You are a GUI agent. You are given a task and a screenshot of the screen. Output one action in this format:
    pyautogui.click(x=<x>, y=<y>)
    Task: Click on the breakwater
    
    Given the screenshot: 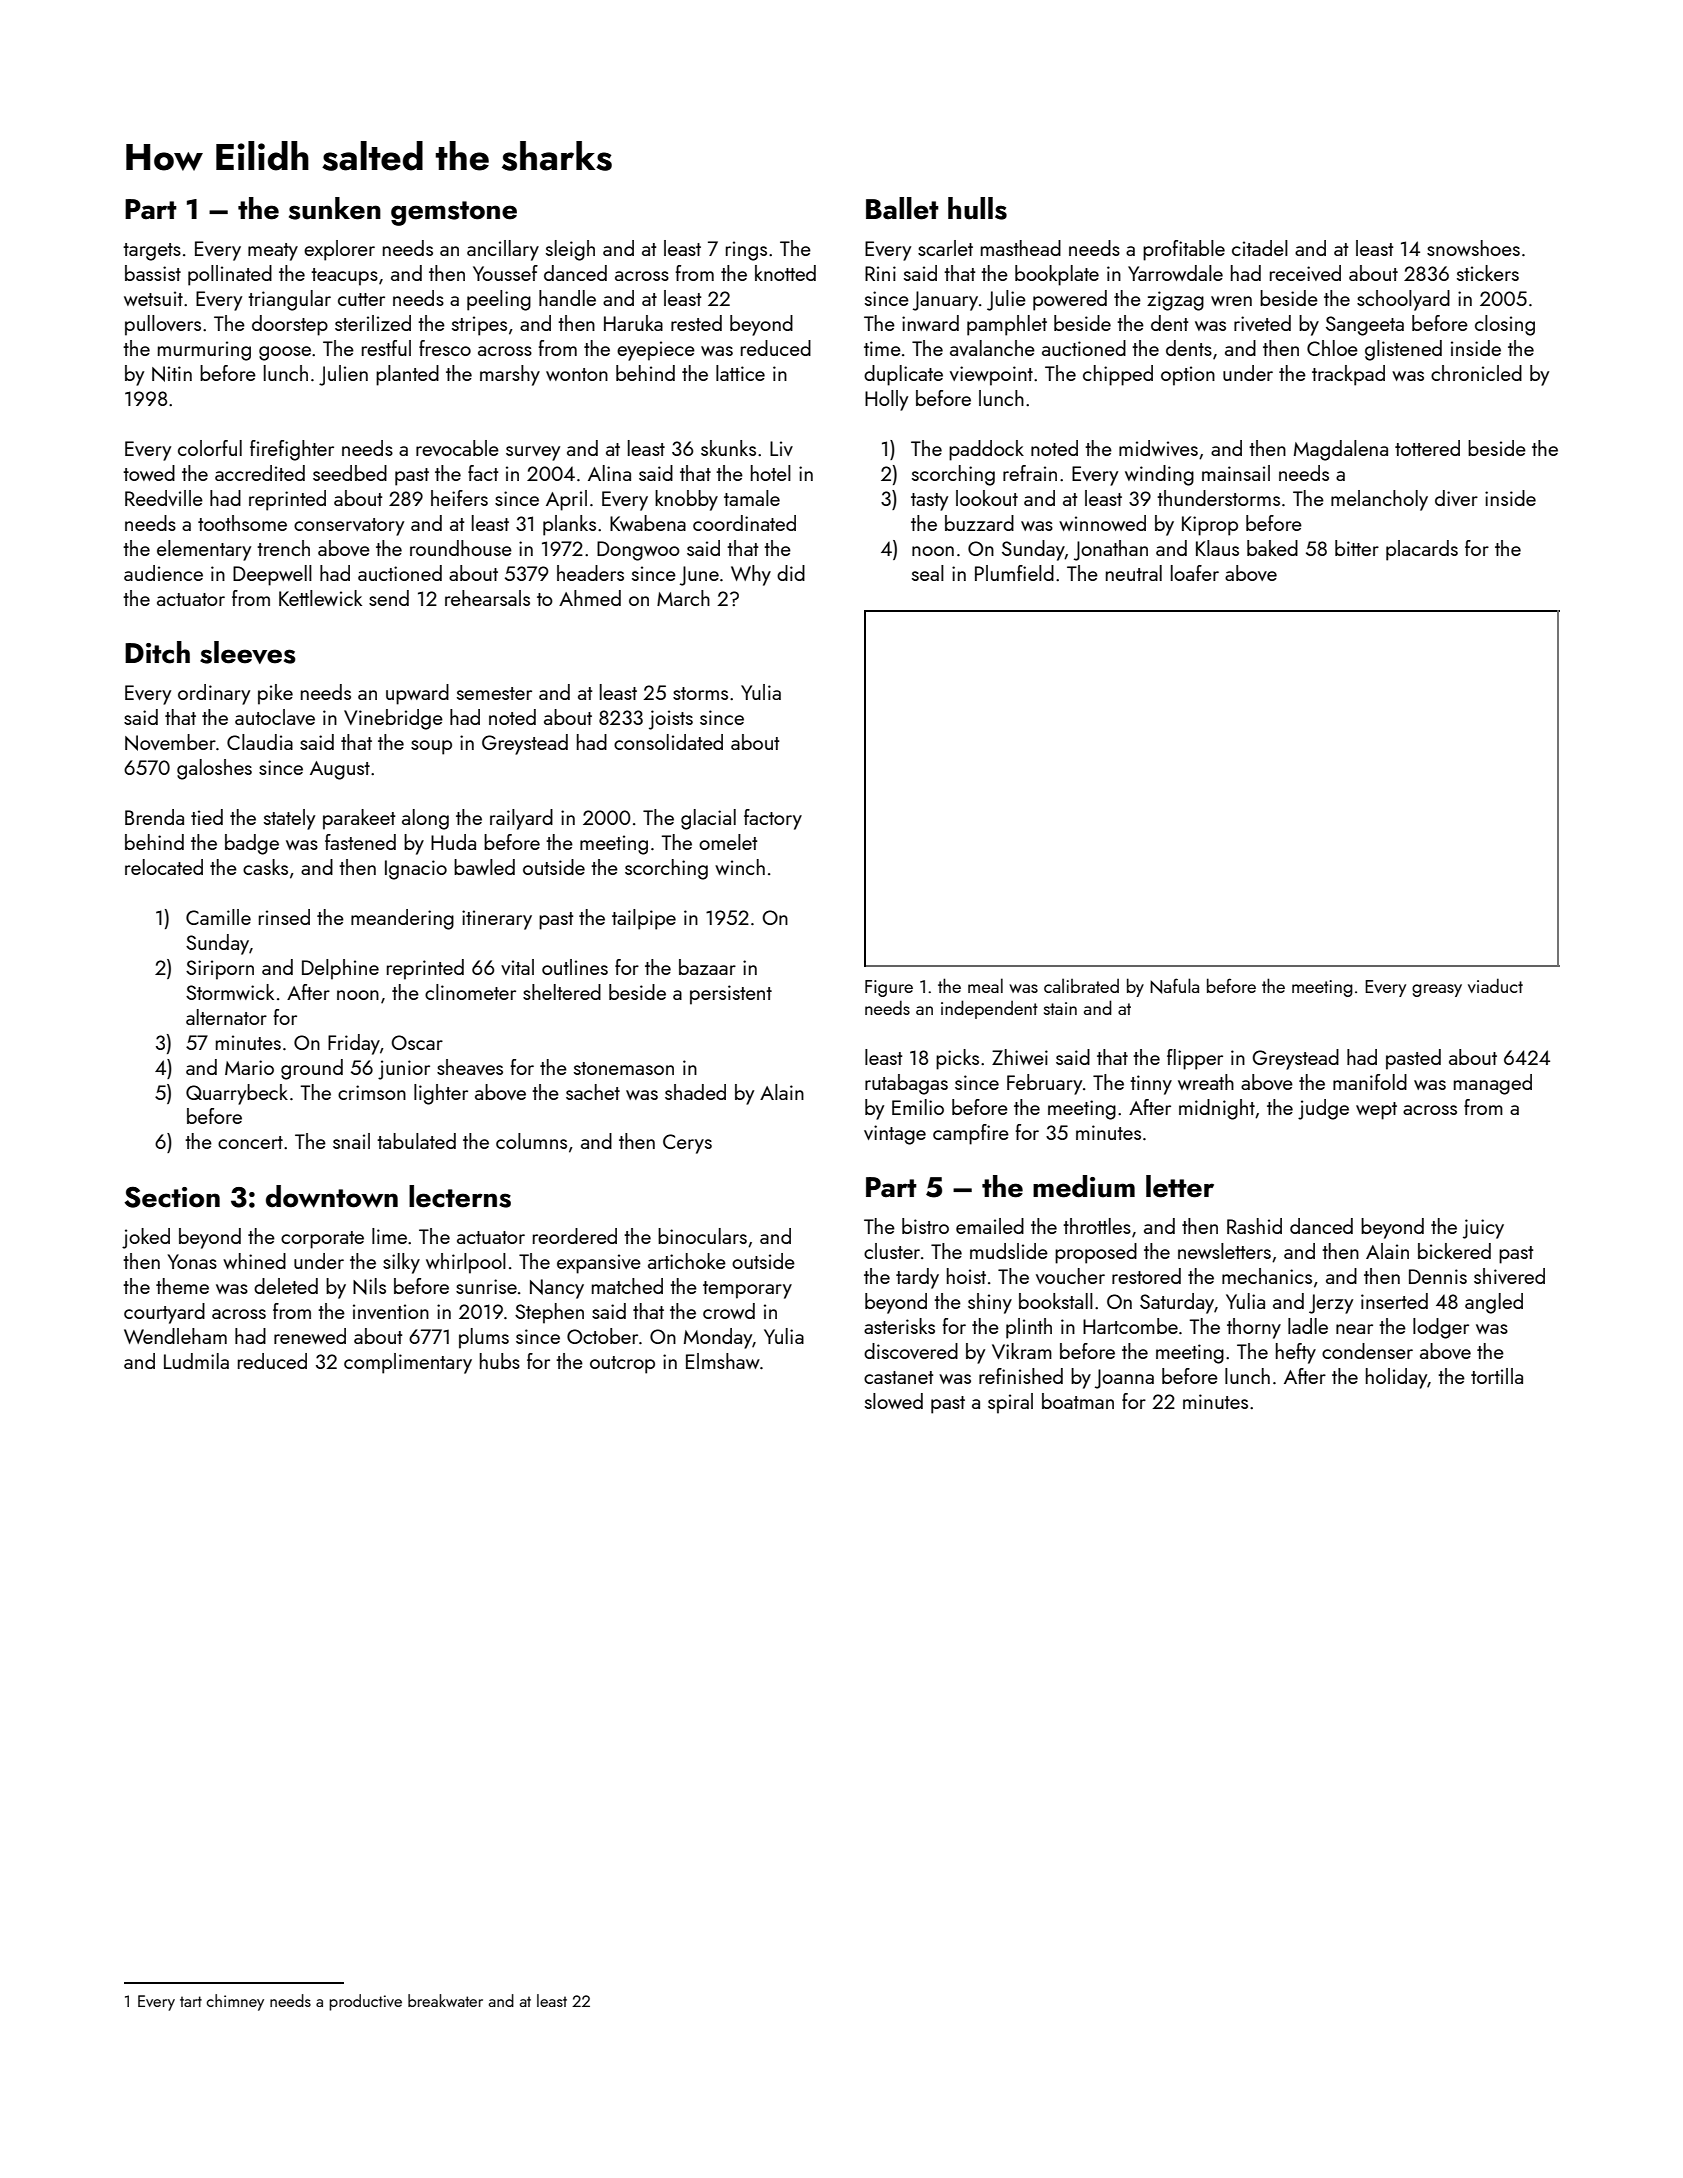 What is the action you would take?
    pyautogui.click(x=445, y=2000)
